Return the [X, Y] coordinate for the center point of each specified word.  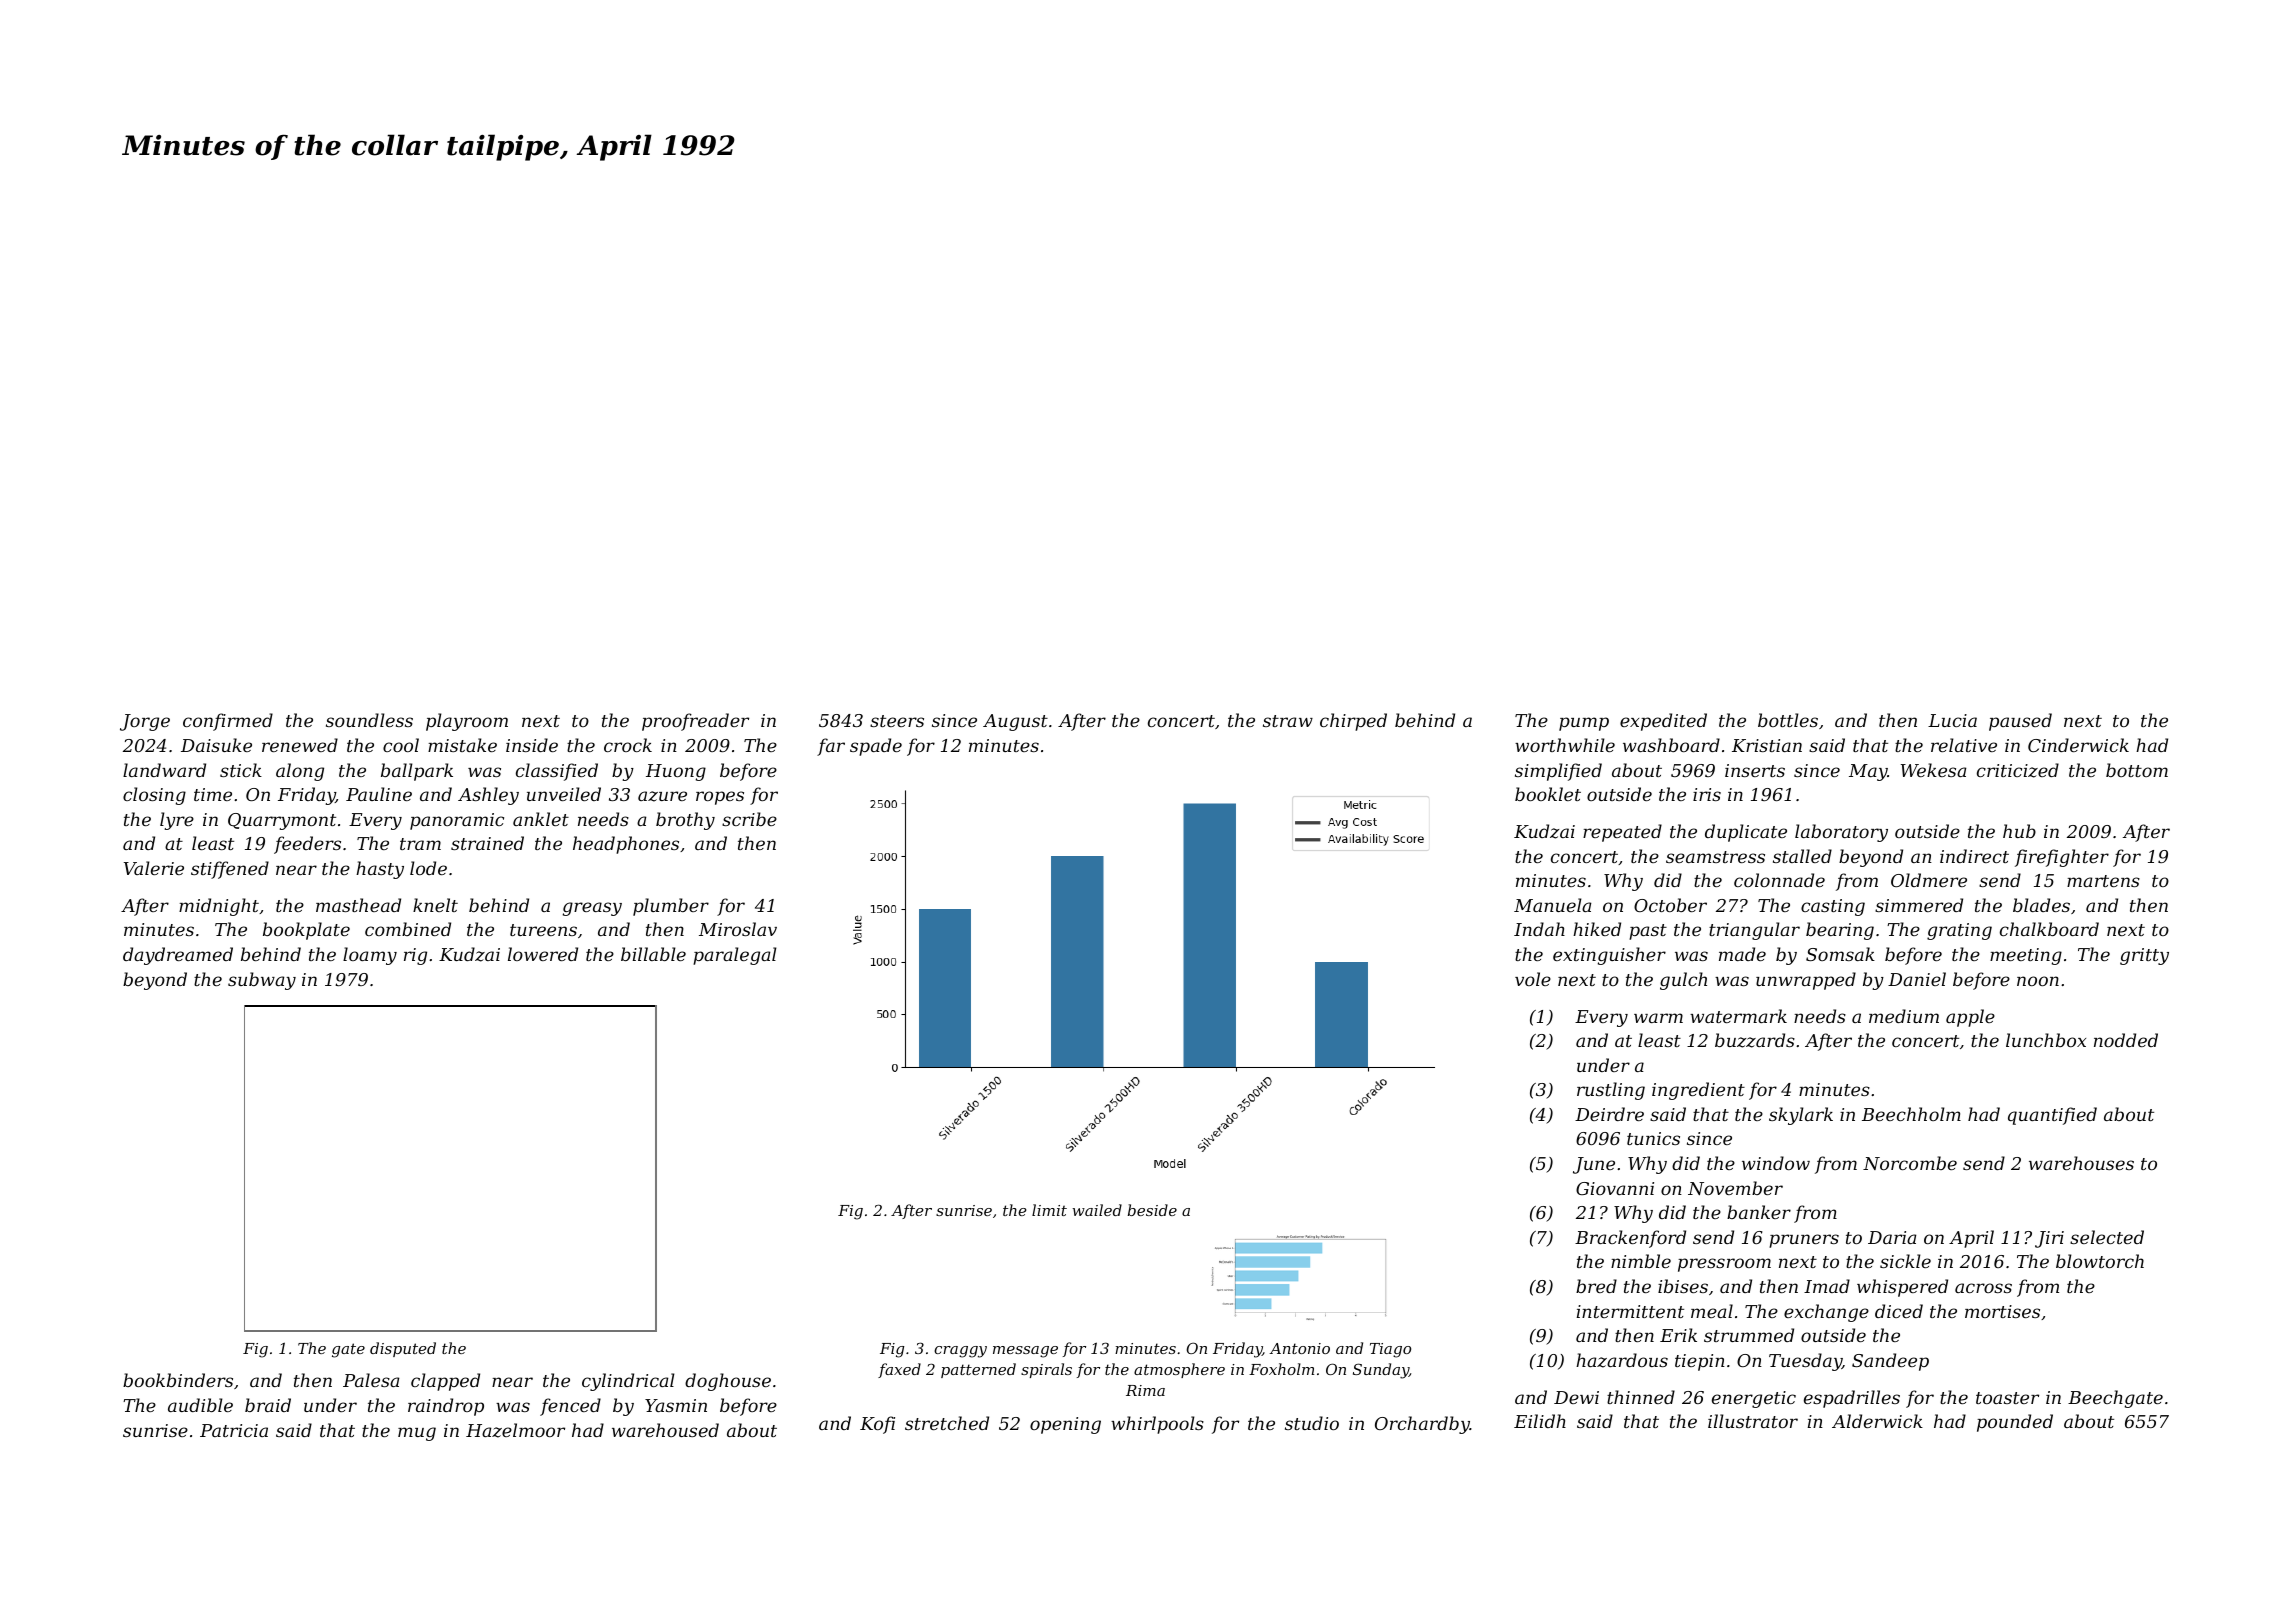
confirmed [228, 722]
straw [1288, 721]
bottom [2137, 770]
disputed [403, 1349]
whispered [1902, 1288]
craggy [960, 1352]
